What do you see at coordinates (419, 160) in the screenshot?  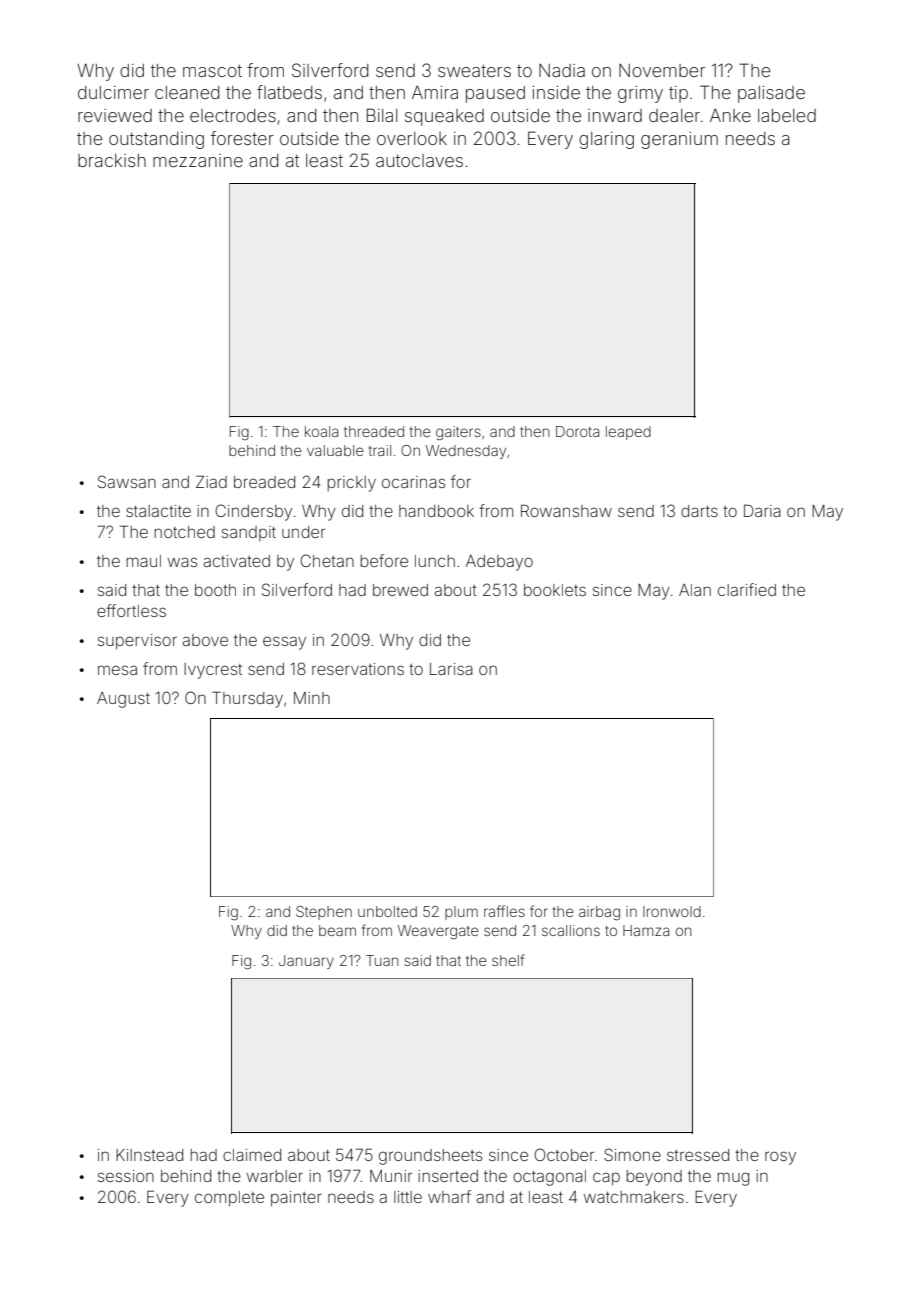 I see `autoclaves` at bounding box center [419, 160].
